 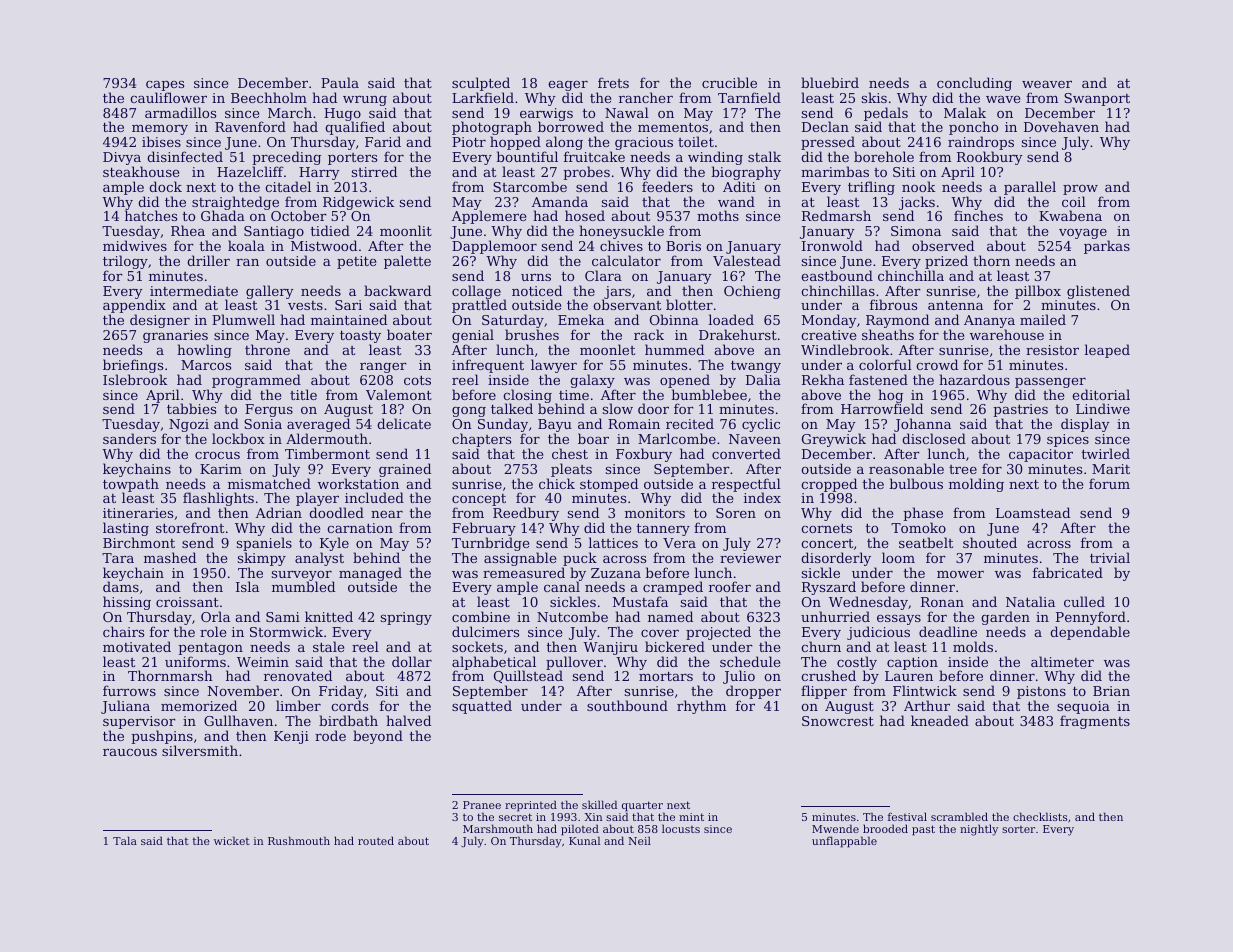 I want to click on pushpins, so click(x=162, y=737).
